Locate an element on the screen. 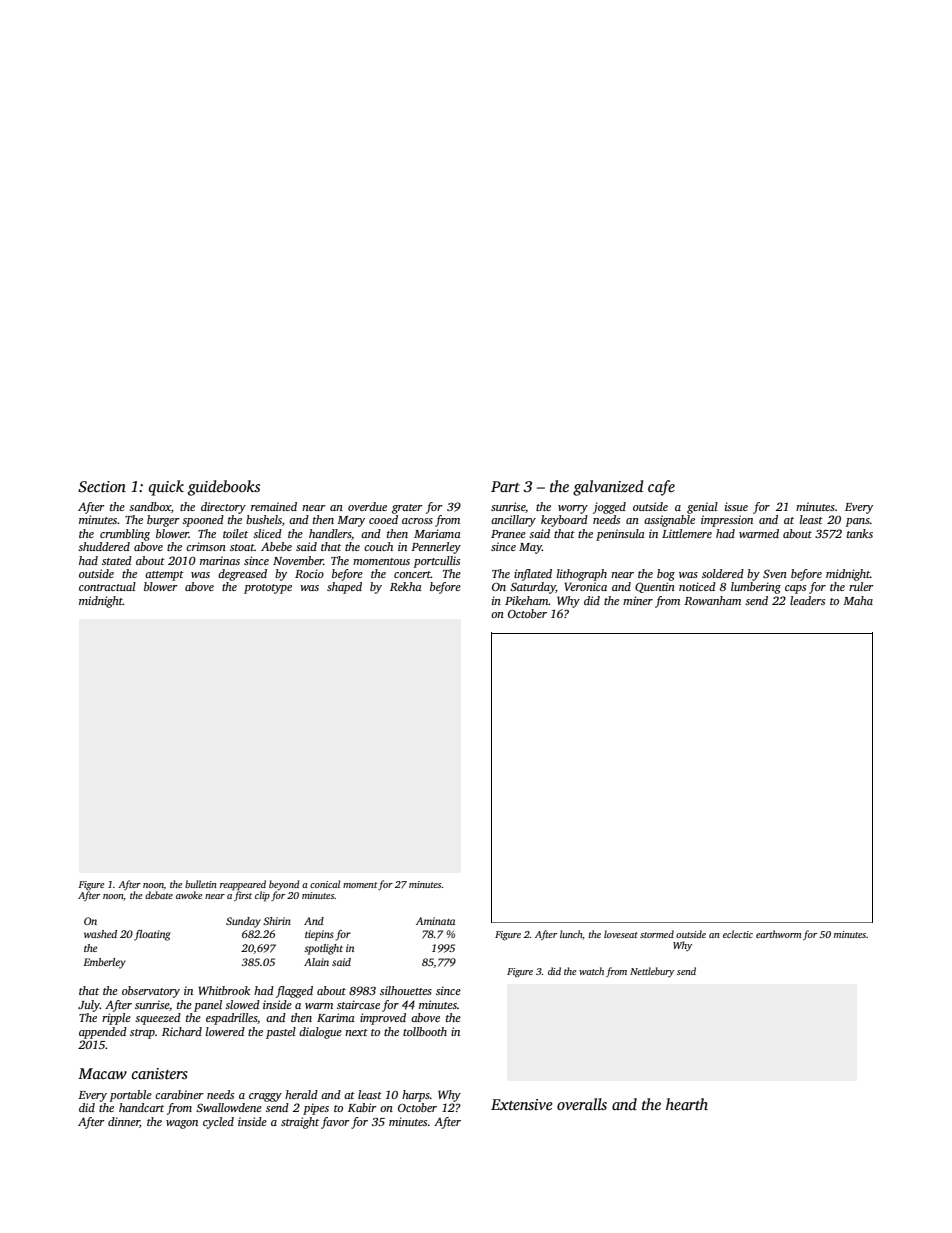  Macaw is located at coordinates (102, 1073).
